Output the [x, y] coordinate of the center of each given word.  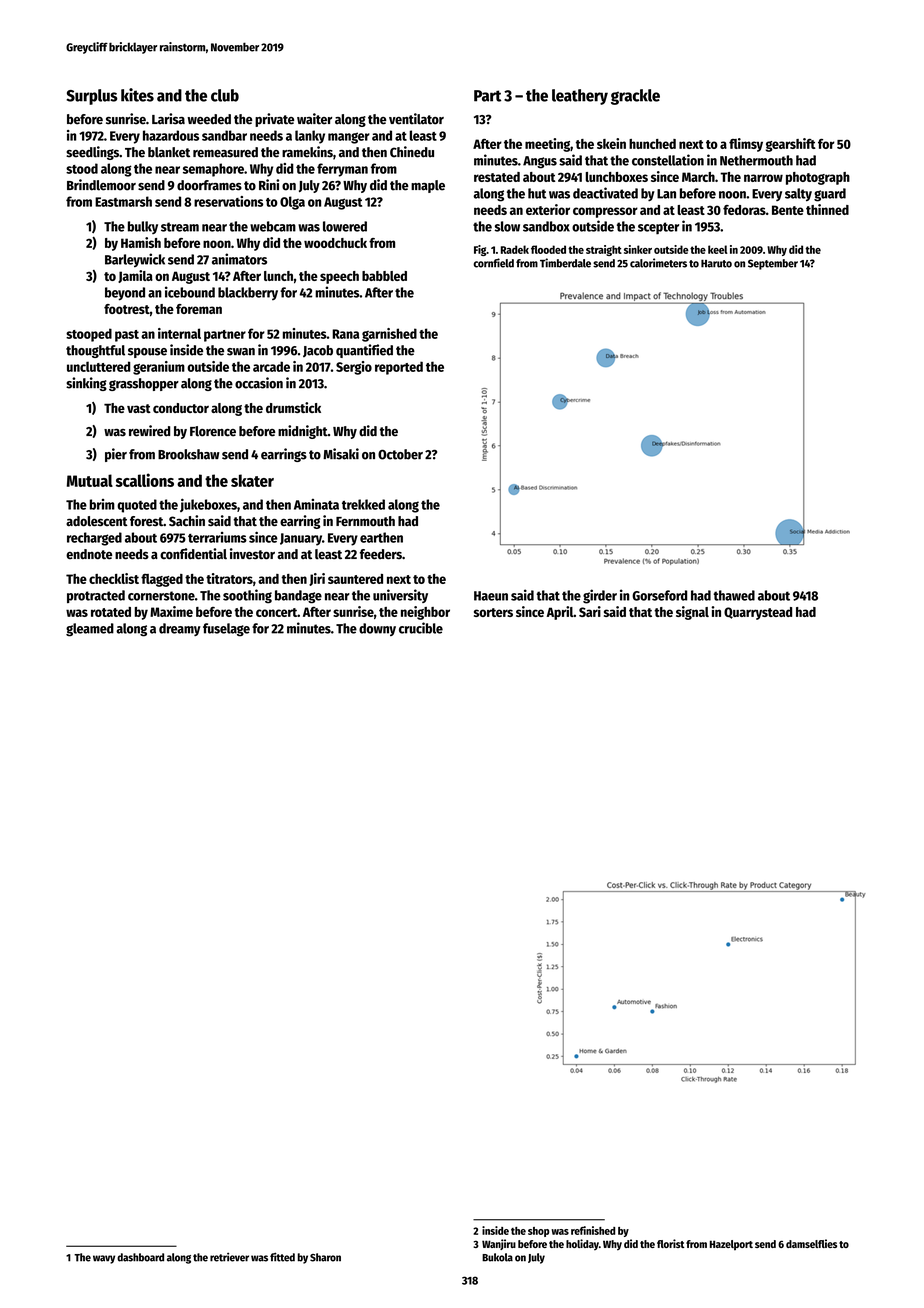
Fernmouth [365, 521]
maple [428, 186]
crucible [421, 628]
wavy [104, 1259]
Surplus [92, 97]
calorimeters [658, 263]
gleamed [90, 630]
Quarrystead [758, 613]
